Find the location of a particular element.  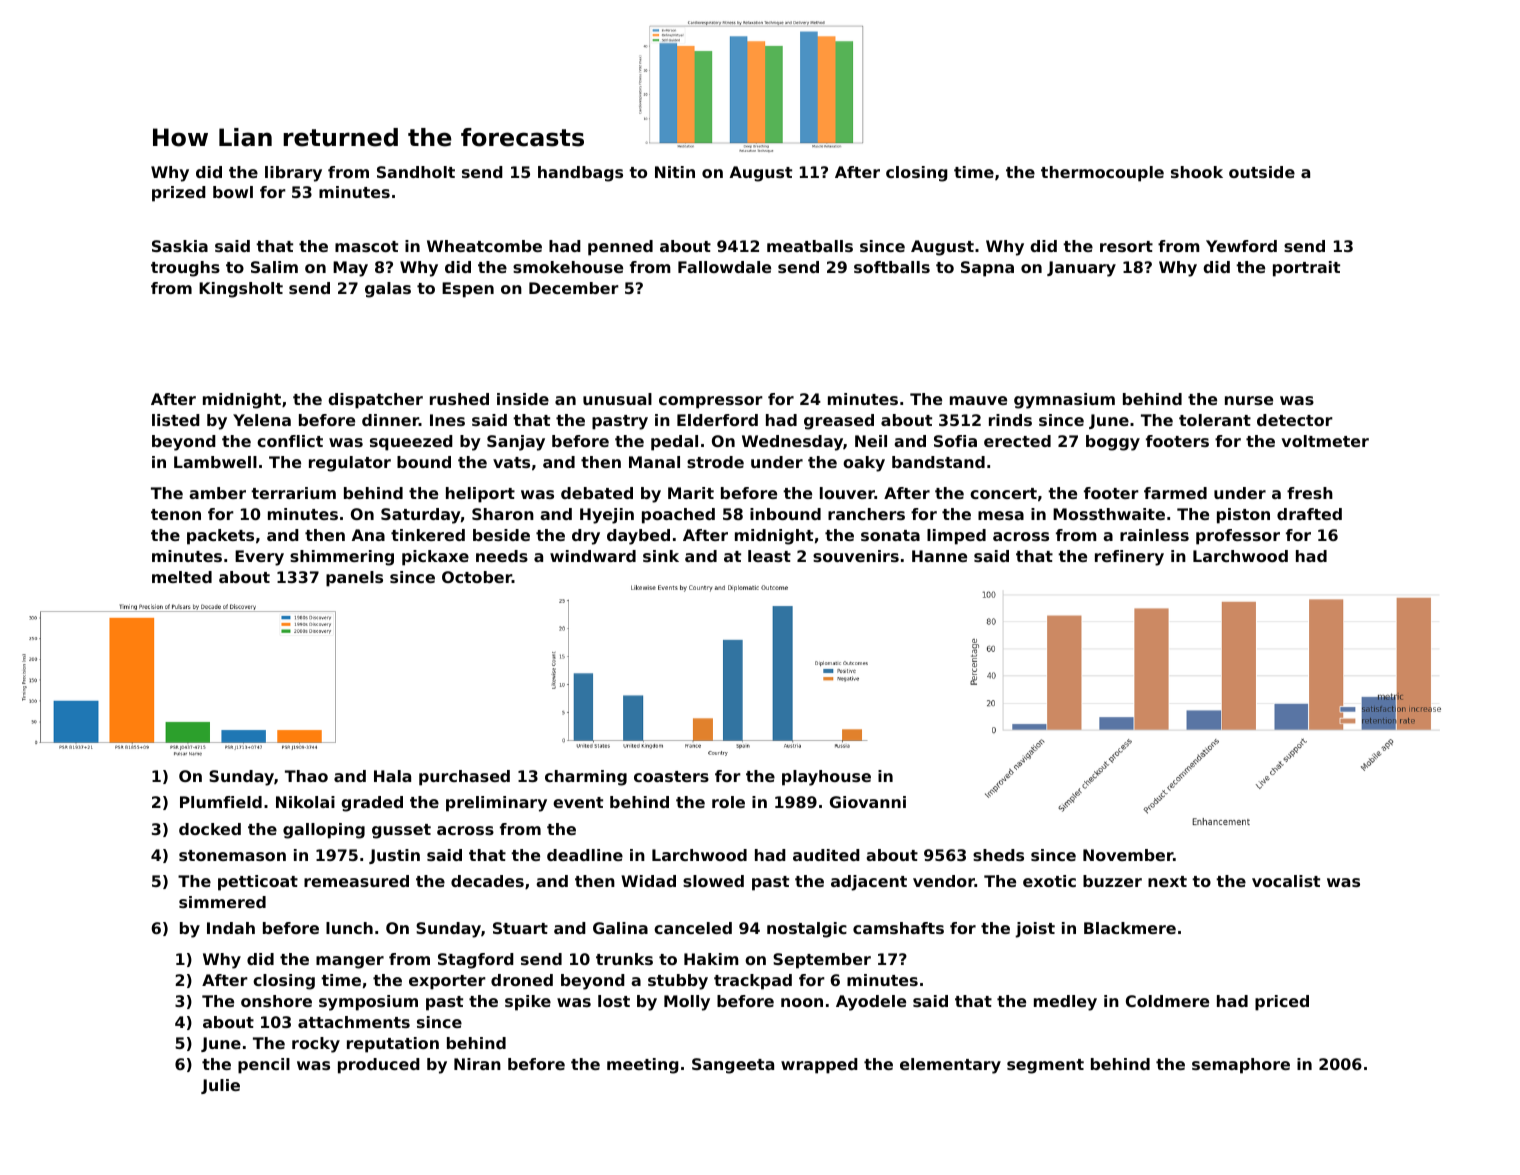

audited is located at coordinates (826, 855).
